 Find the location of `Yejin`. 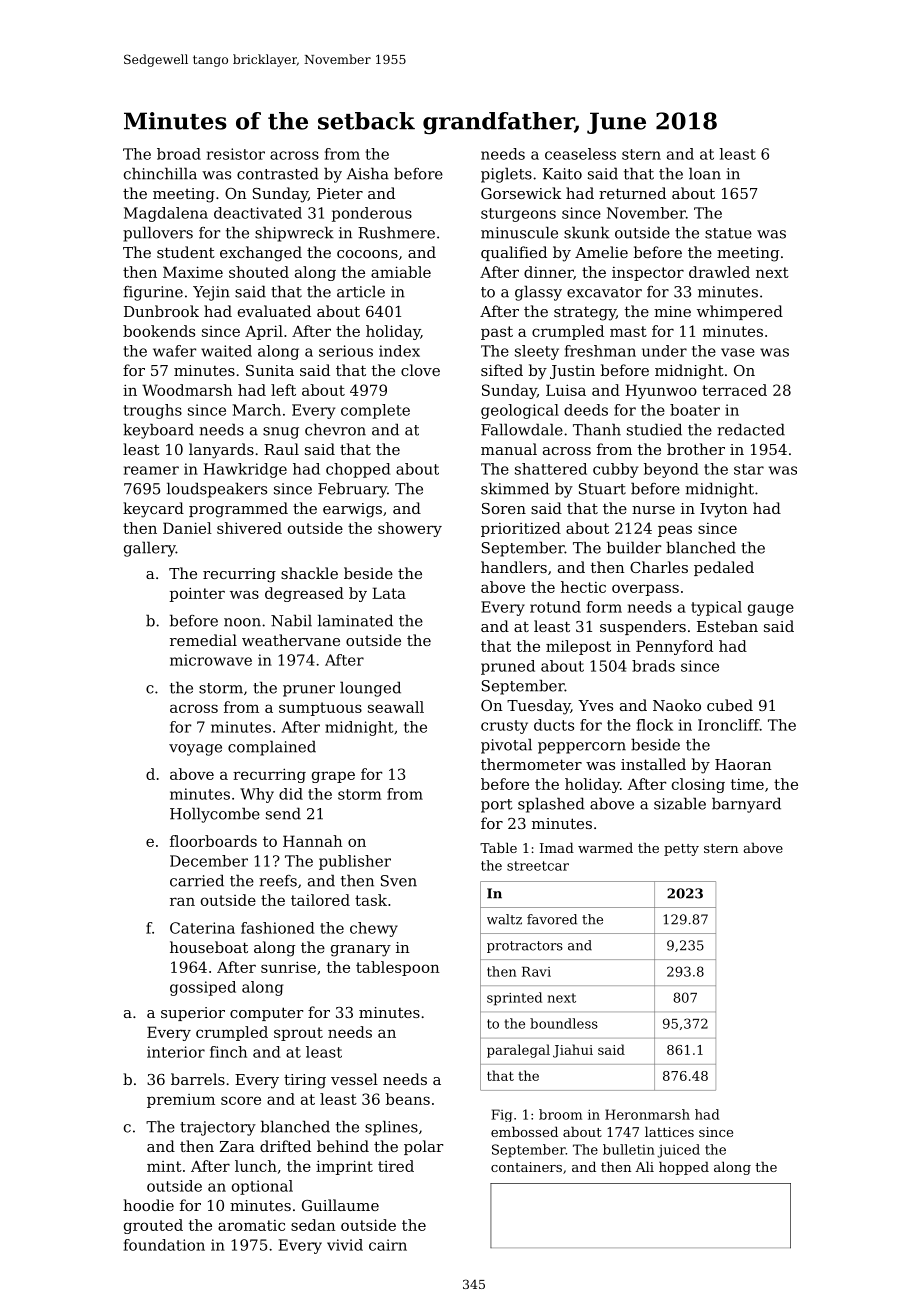

Yejin is located at coordinates (211, 293).
